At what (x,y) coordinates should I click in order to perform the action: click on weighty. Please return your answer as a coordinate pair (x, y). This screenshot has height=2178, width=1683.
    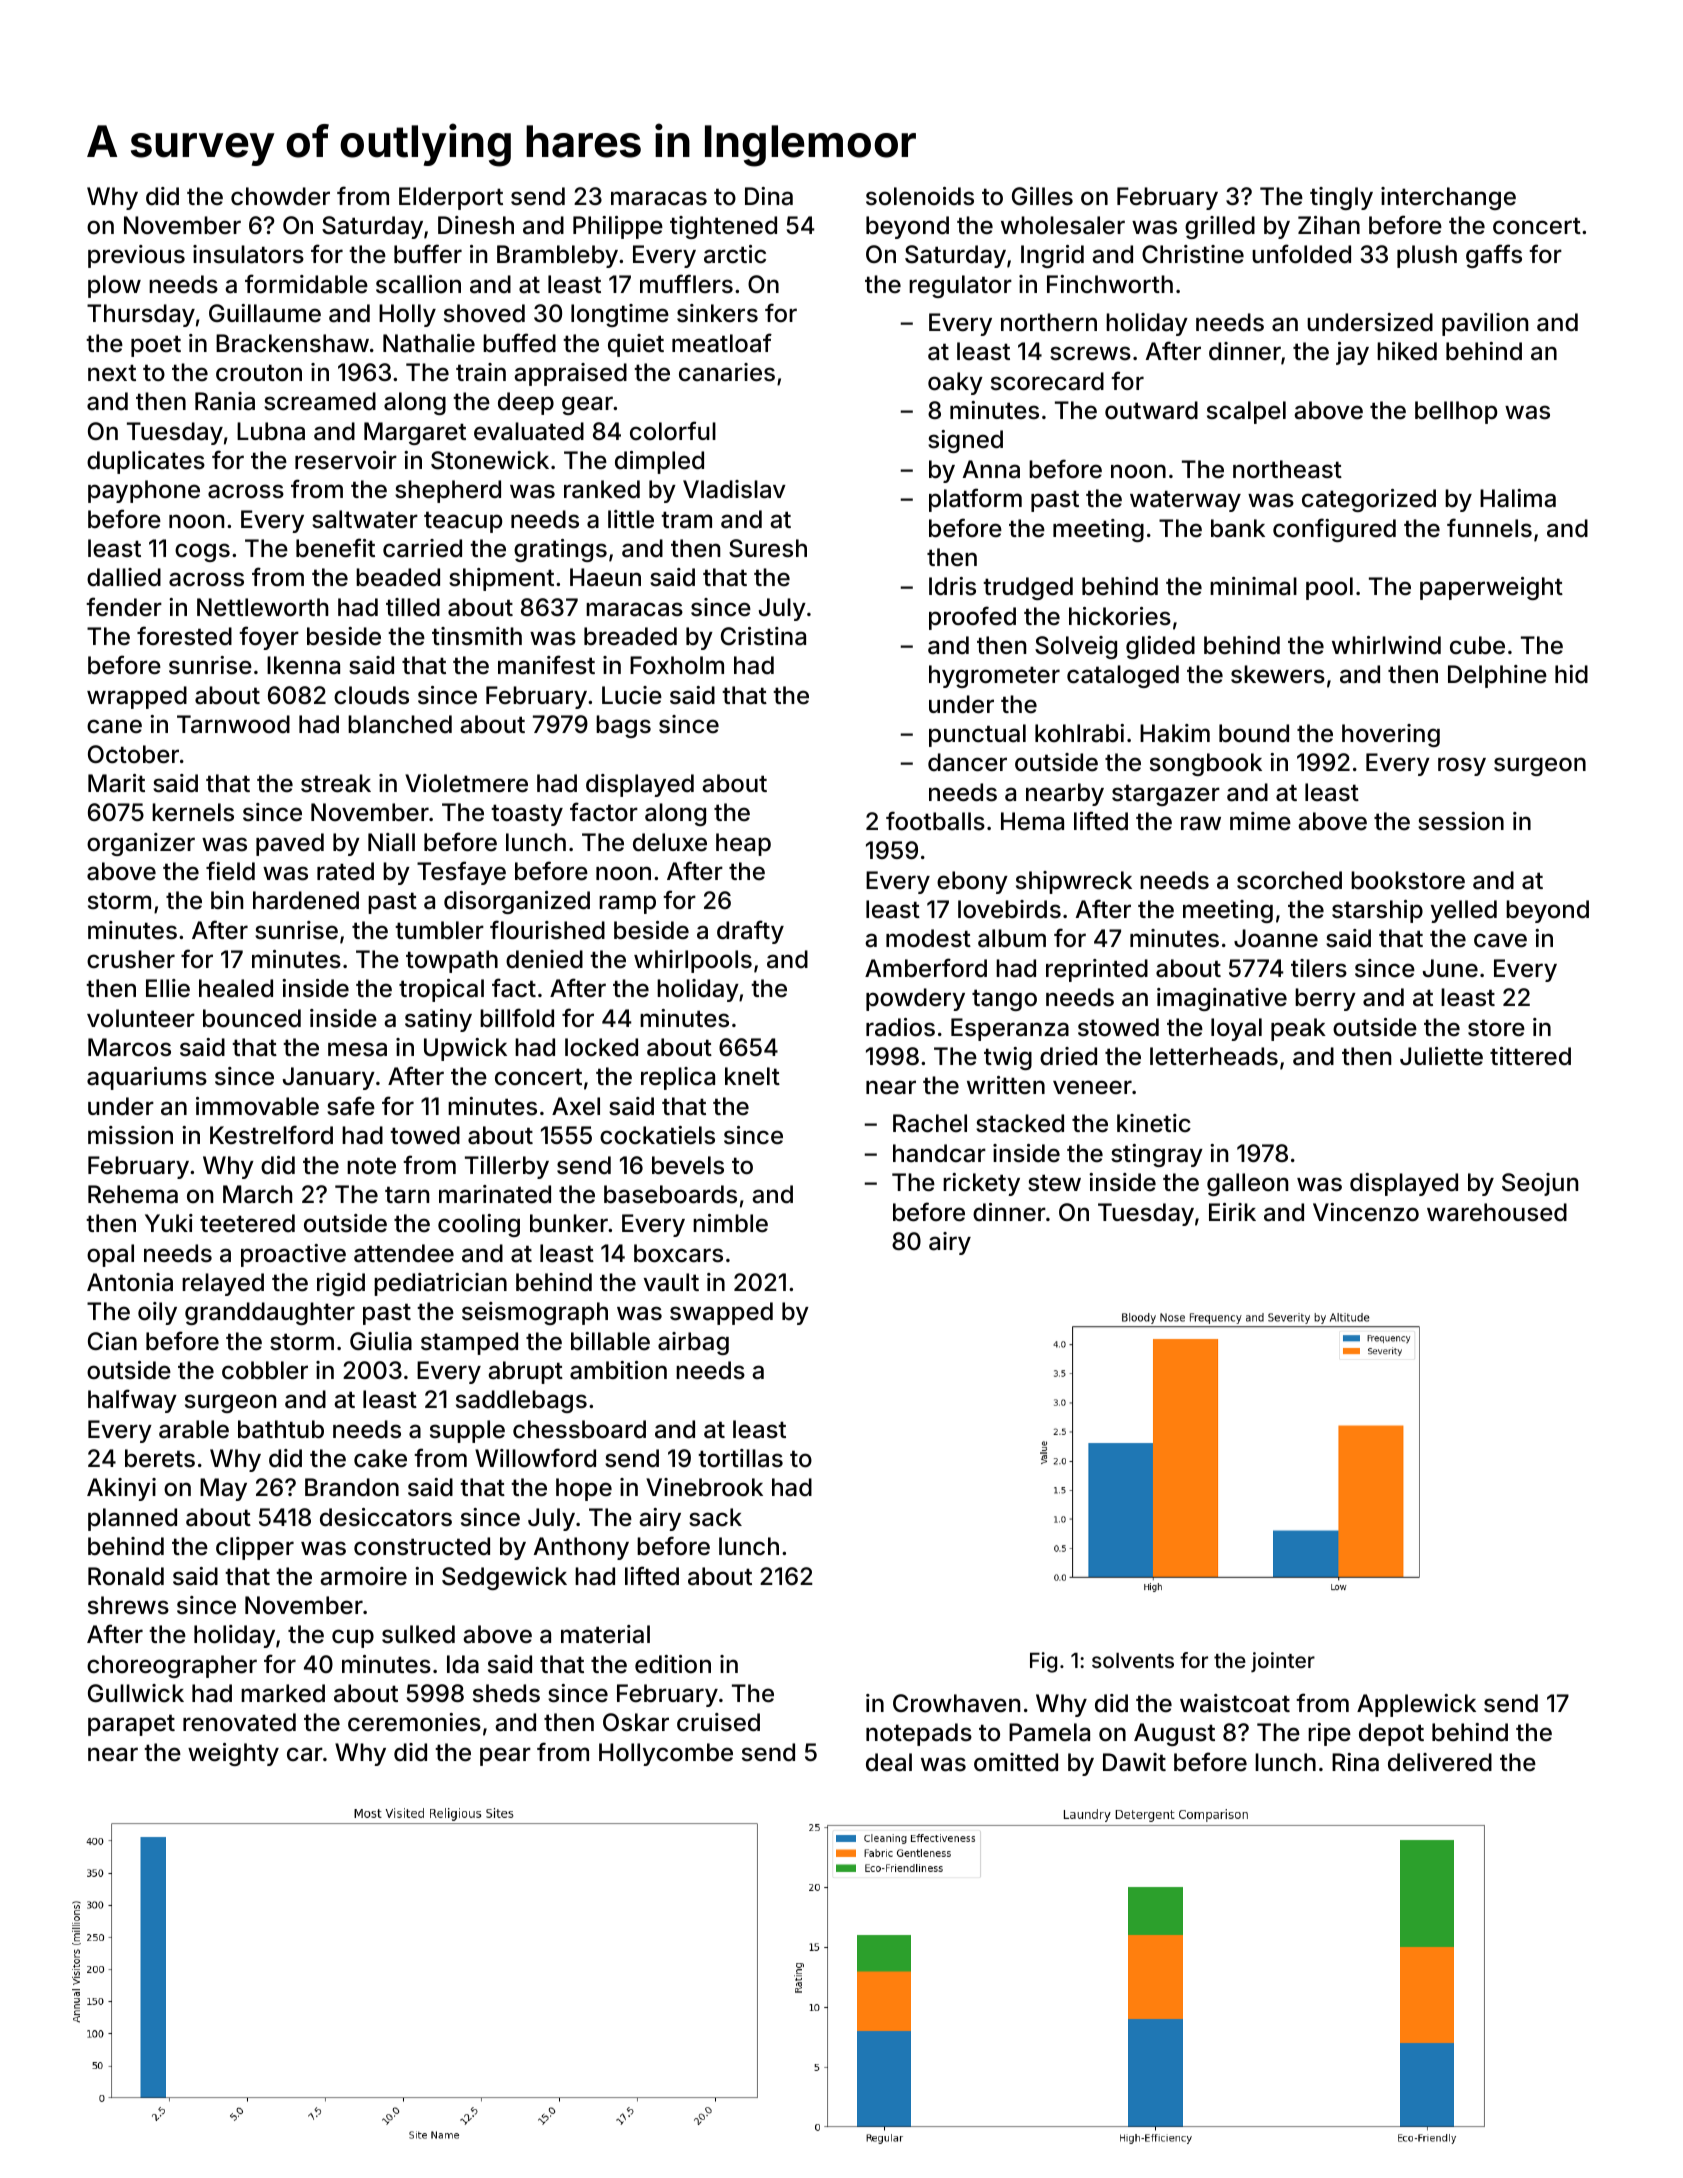
    Looking at the image, I should click on (233, 1754).
